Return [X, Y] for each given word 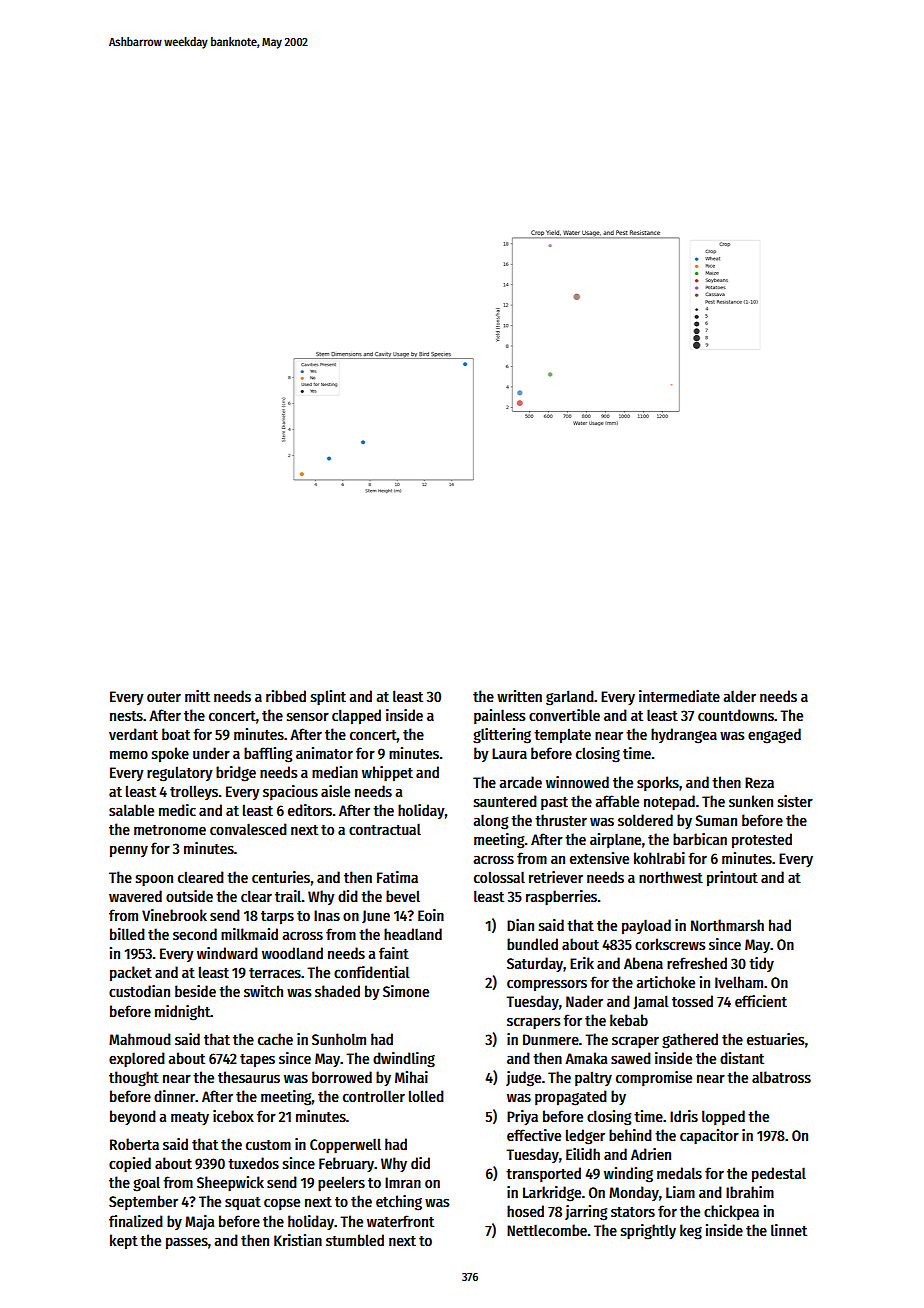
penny [129, 851]
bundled [532, 944]
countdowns [736, 715]
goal [146, 1184]
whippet [387, 774]
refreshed [697, 963]
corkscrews [670, 944]
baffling [268, 755]
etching [399, 1203]
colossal [499, 877]
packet [131, 974]
